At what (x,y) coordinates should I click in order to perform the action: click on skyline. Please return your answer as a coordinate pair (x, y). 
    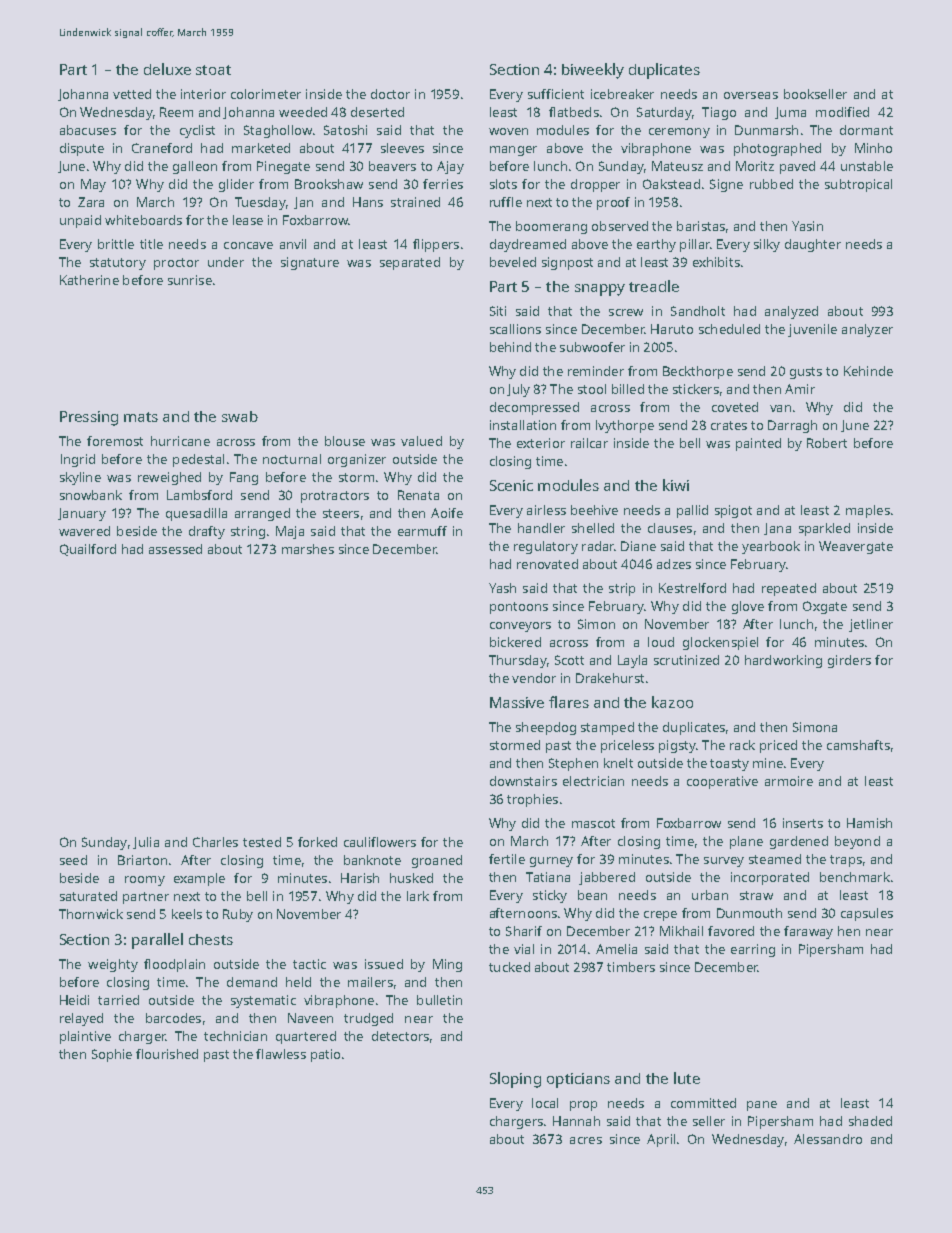
    Looking at the image, I should click on (80, 478).
